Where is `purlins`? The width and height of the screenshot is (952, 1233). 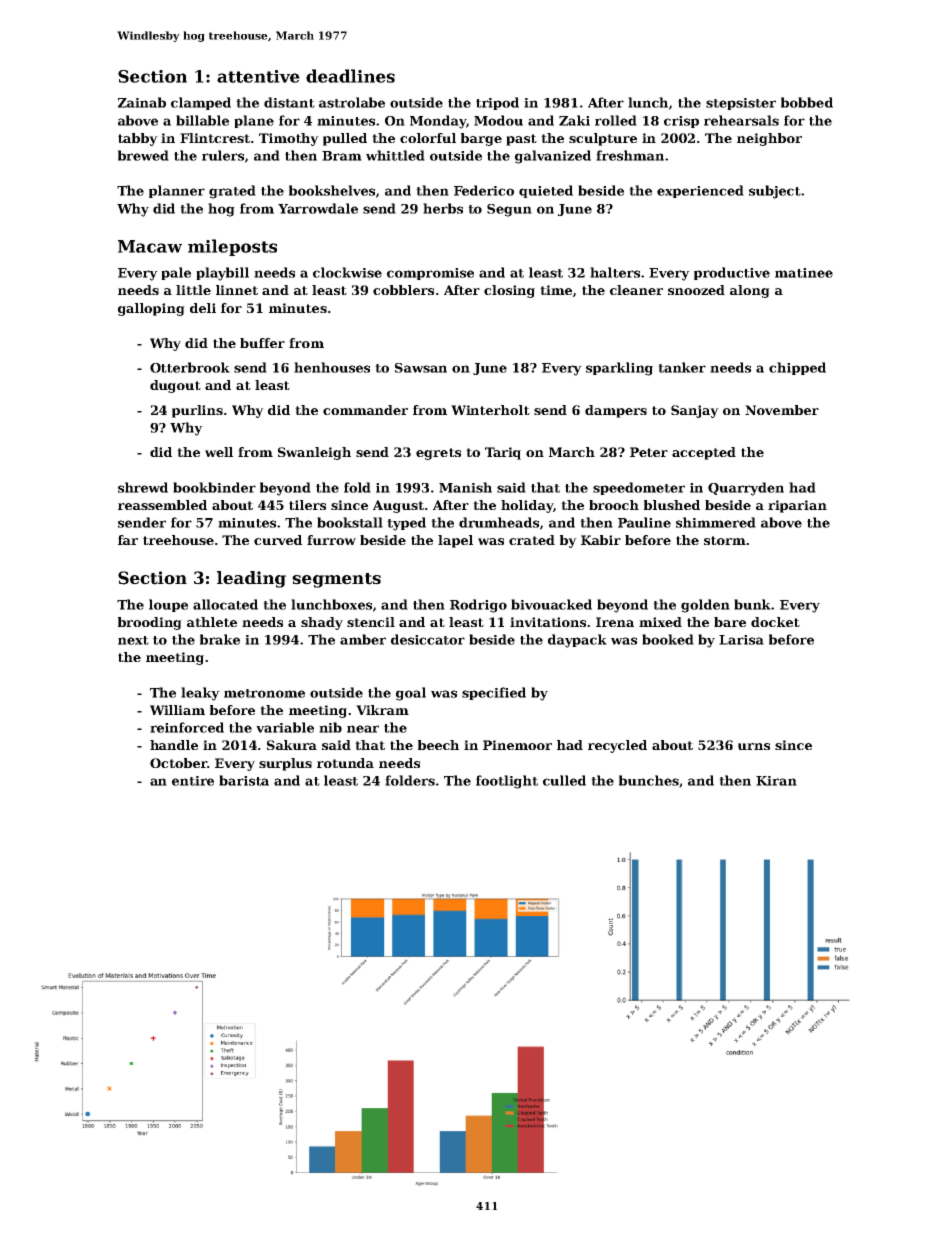
purlins is located at coordinates (197, 411).
